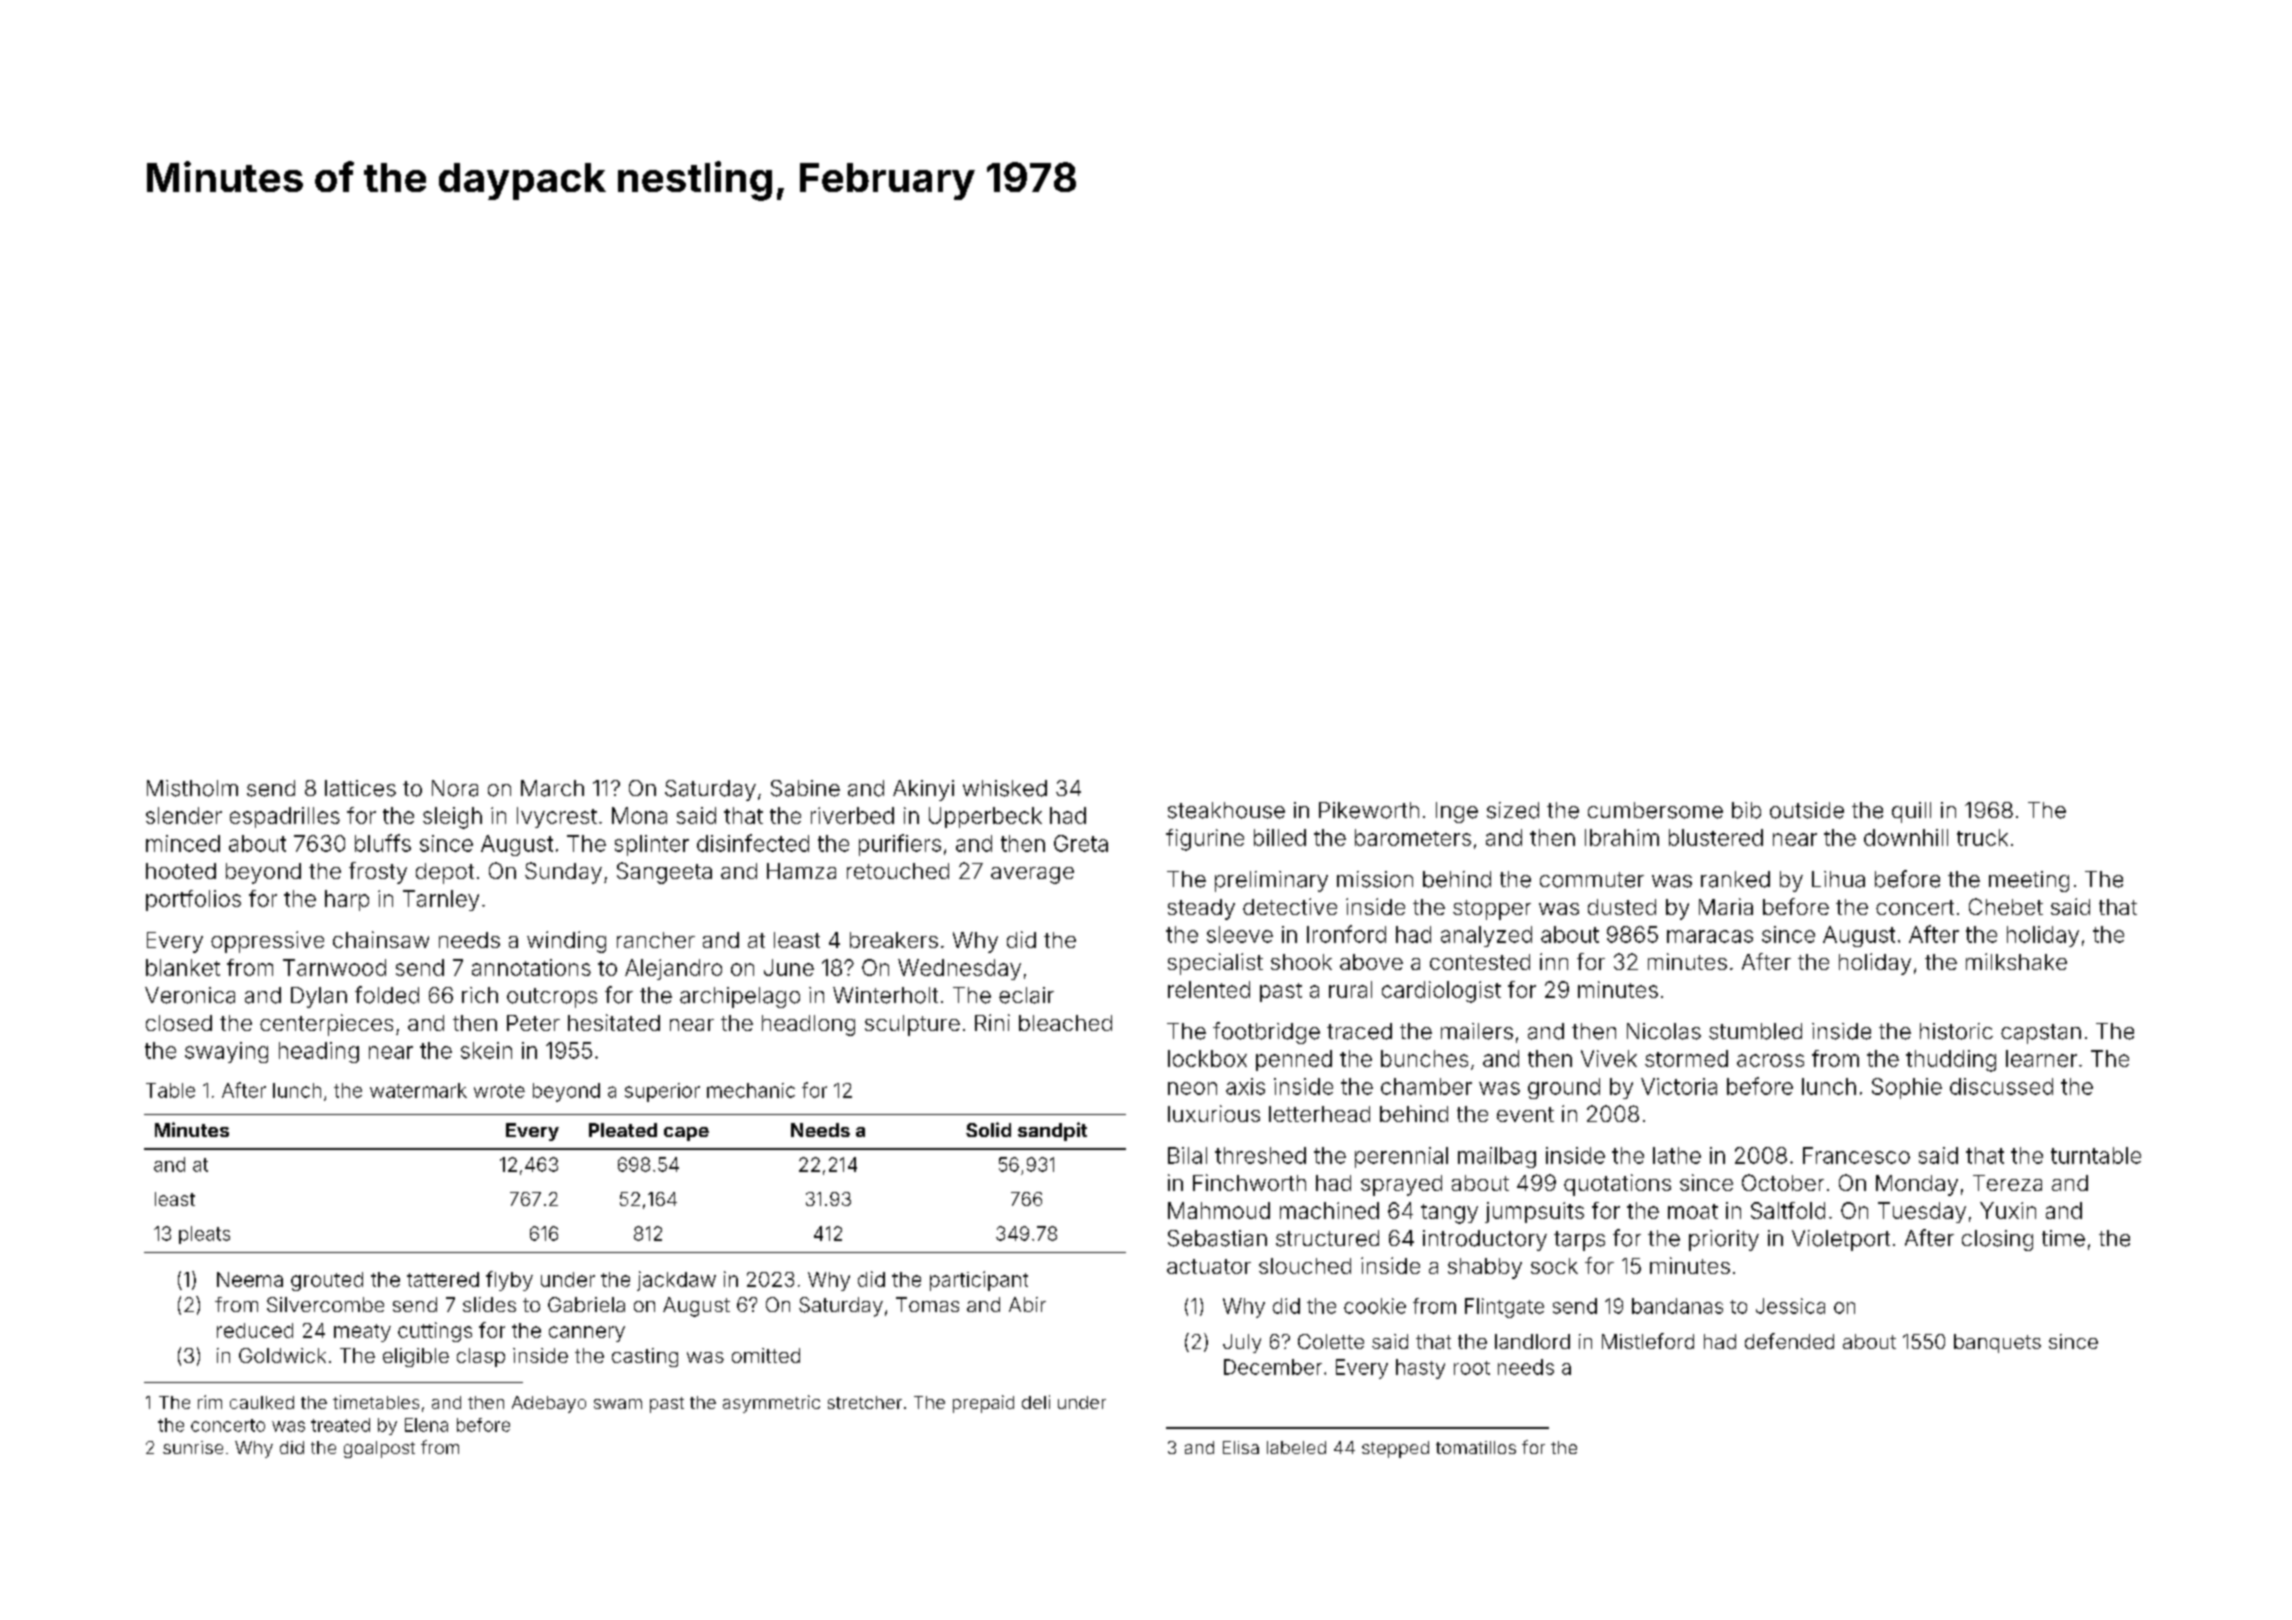 Image resolution: width=2292 pixels, height=1620 pixels. What do you see at coordinates (416, 1357) in the page?
I see `eligible` at bounding box center [416, 1357].
